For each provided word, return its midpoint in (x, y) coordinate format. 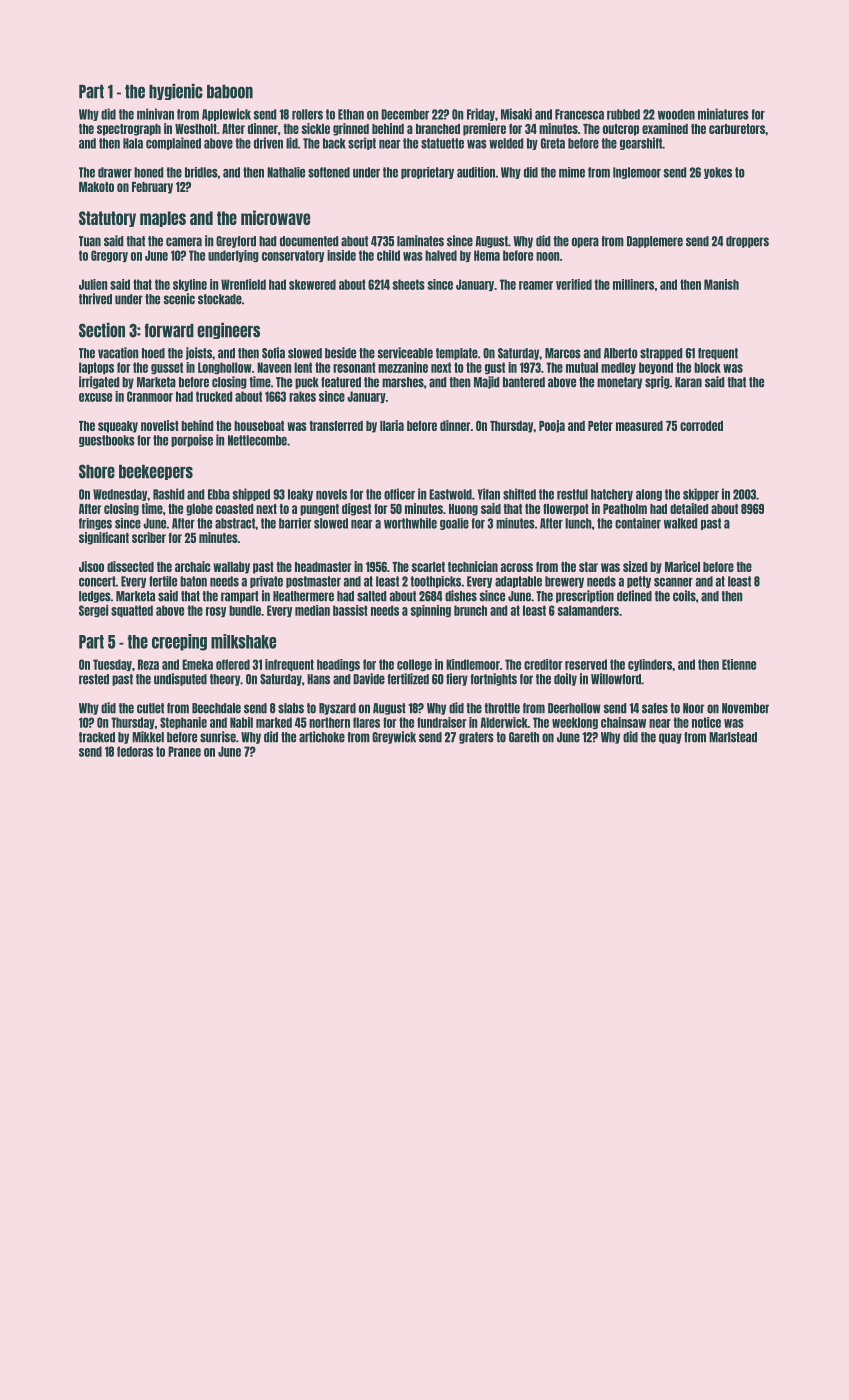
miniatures (723, 114)
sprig (657, 382)
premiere (484, 129)
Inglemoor (637, 173)
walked (680, 523)
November (745, 708)
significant (104, 538)
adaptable (518, 582)
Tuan (90, 241)
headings (338, 665)
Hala (133, 143)
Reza (148, 664)
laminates (420, 241)
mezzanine (403, 367)
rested (94, 679)
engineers (228, 331)
